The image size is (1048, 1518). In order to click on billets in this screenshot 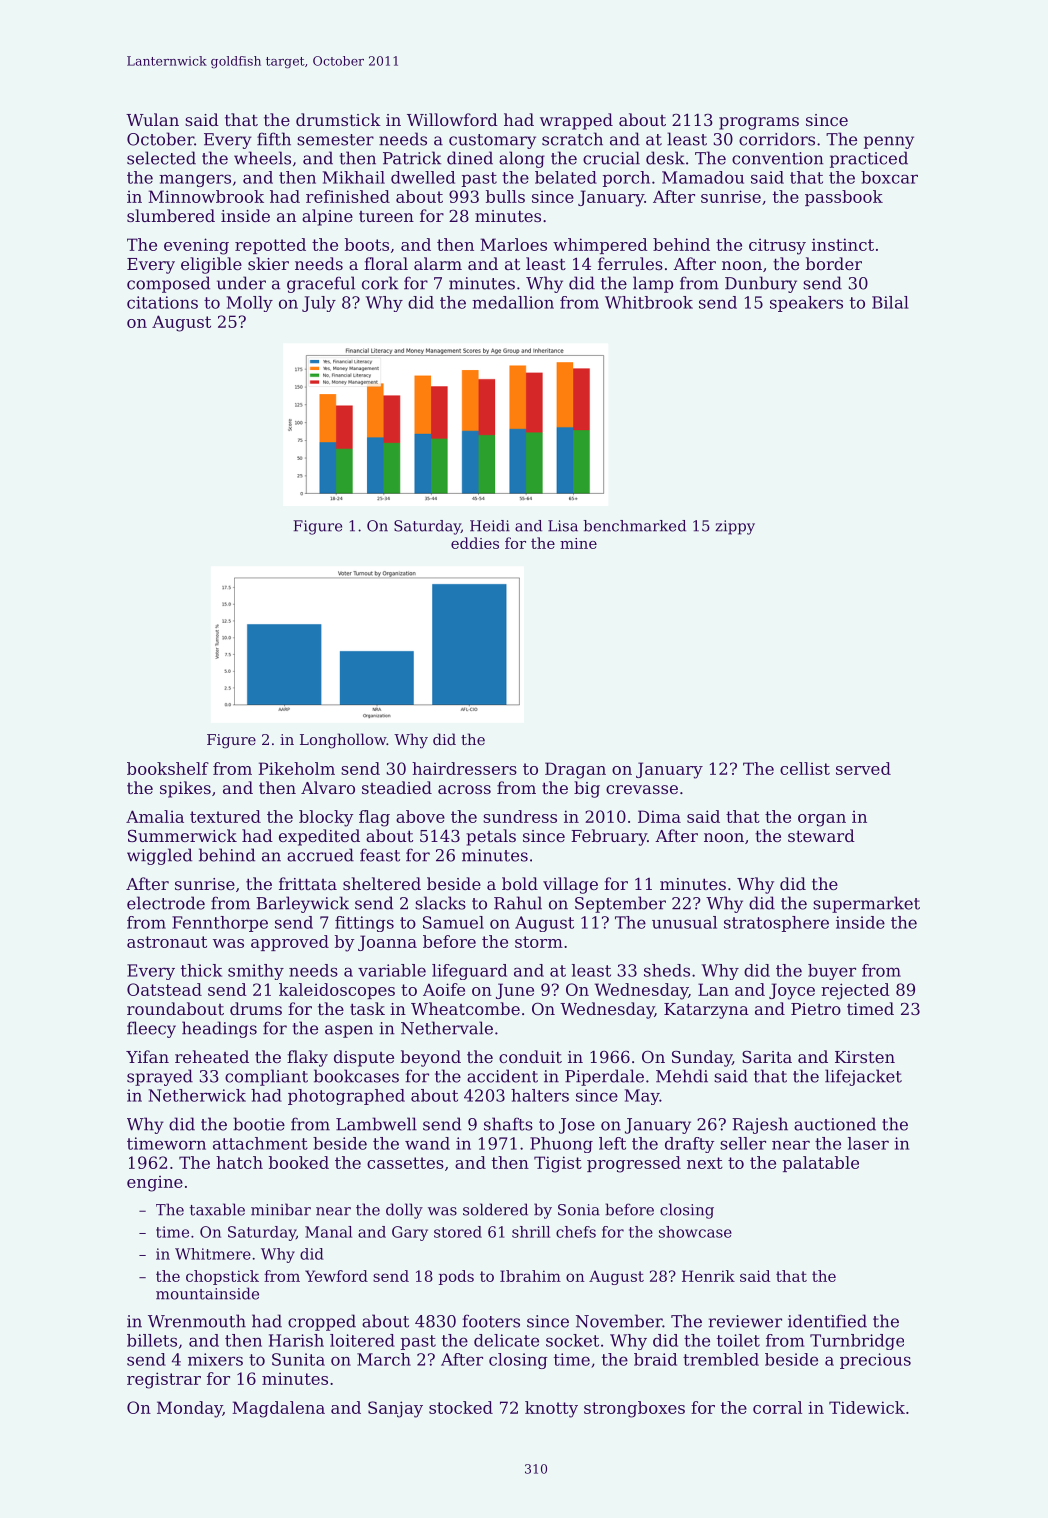, I will do `click(152, 1340)`.
